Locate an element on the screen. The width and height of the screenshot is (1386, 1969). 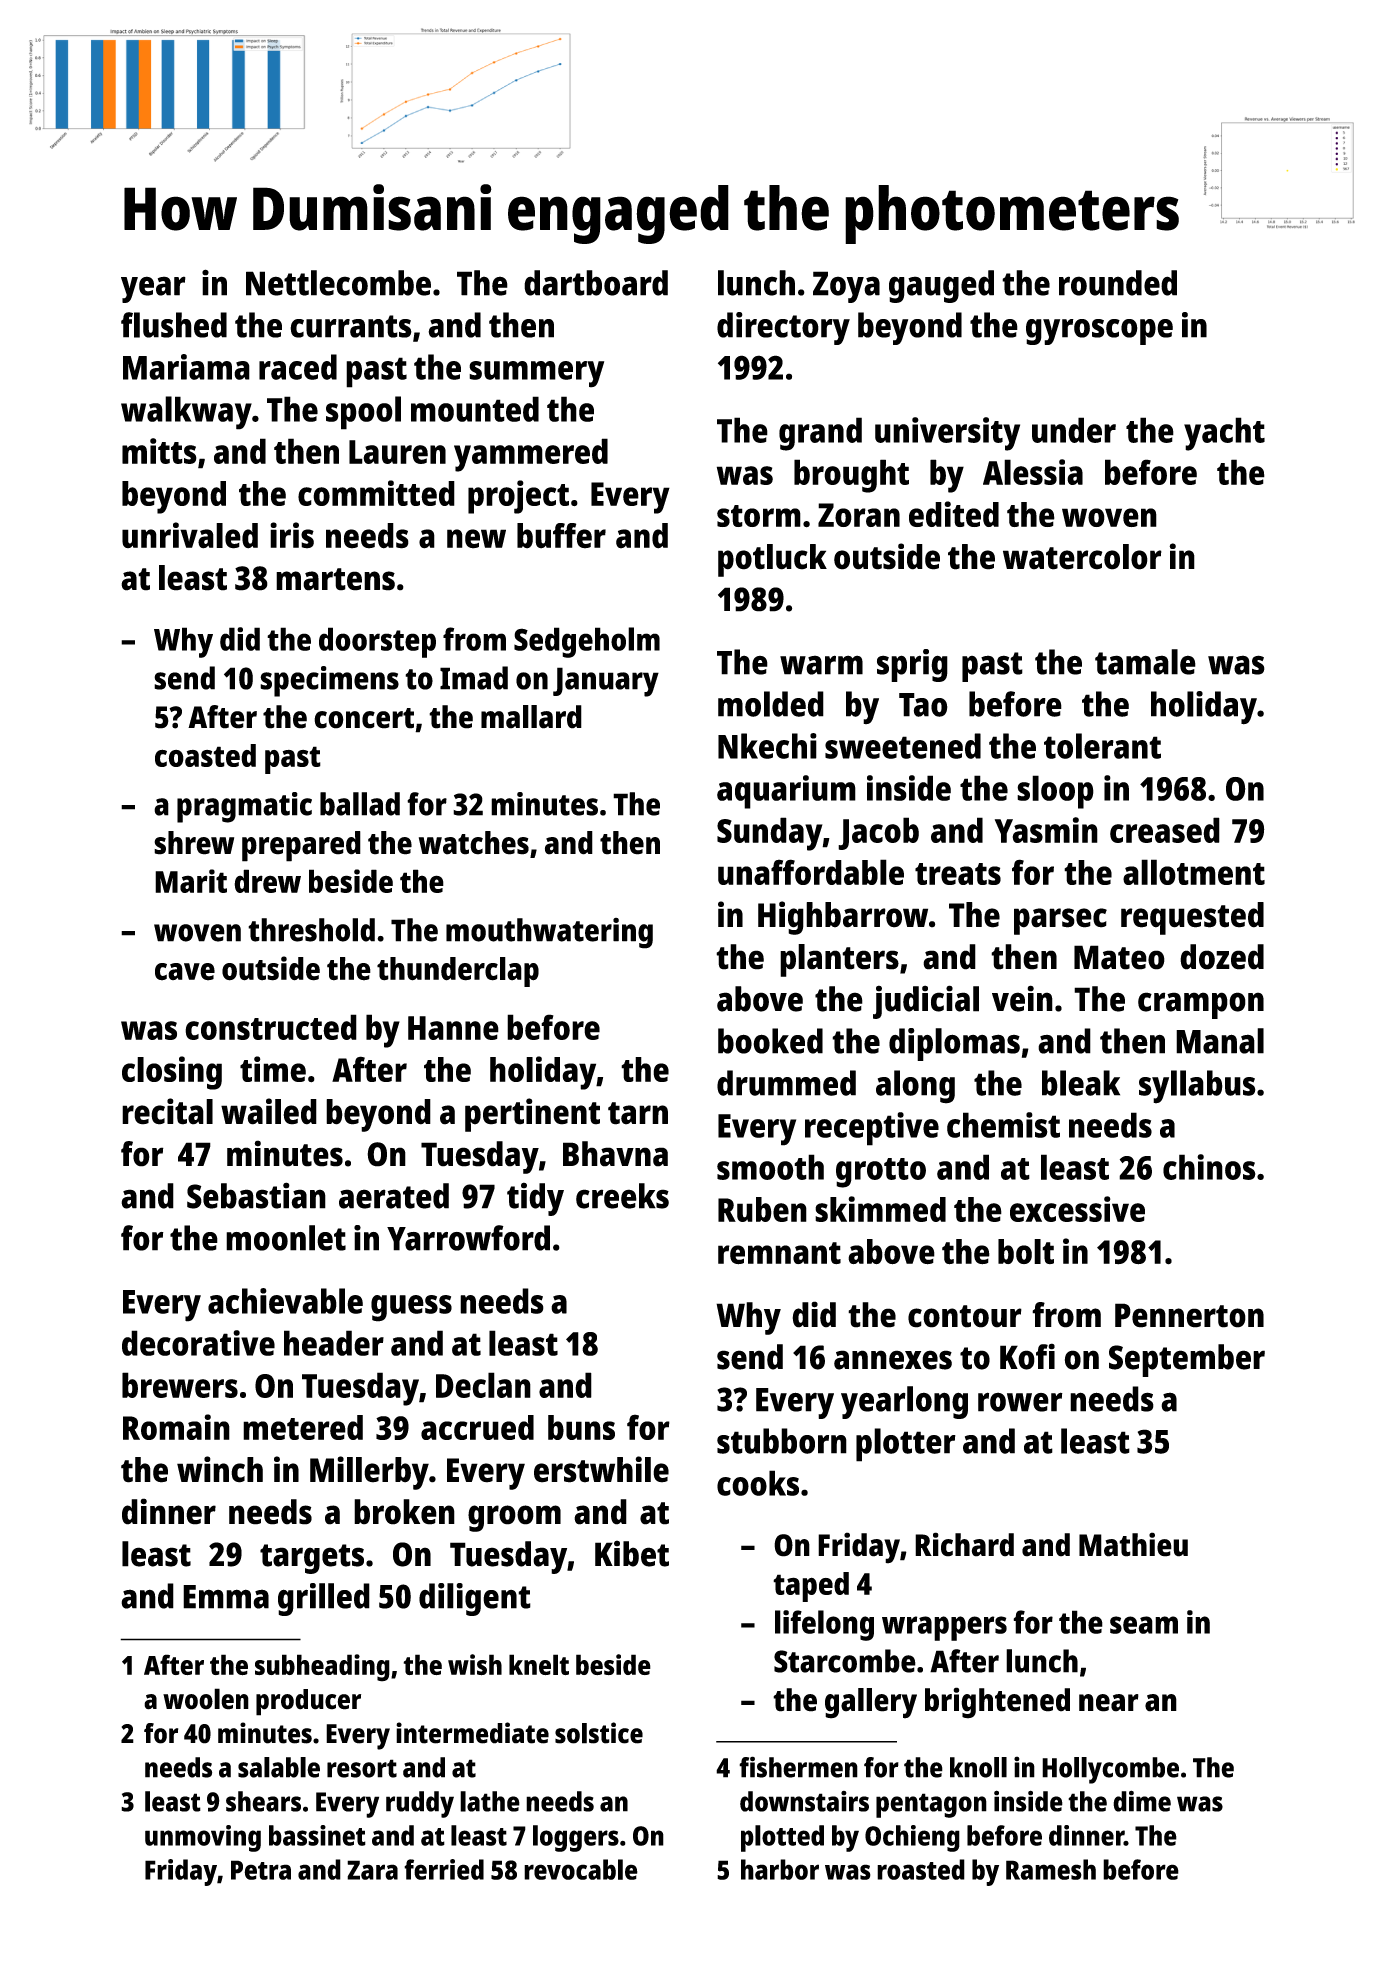
yacht is located at coordinates (1224, 434).
